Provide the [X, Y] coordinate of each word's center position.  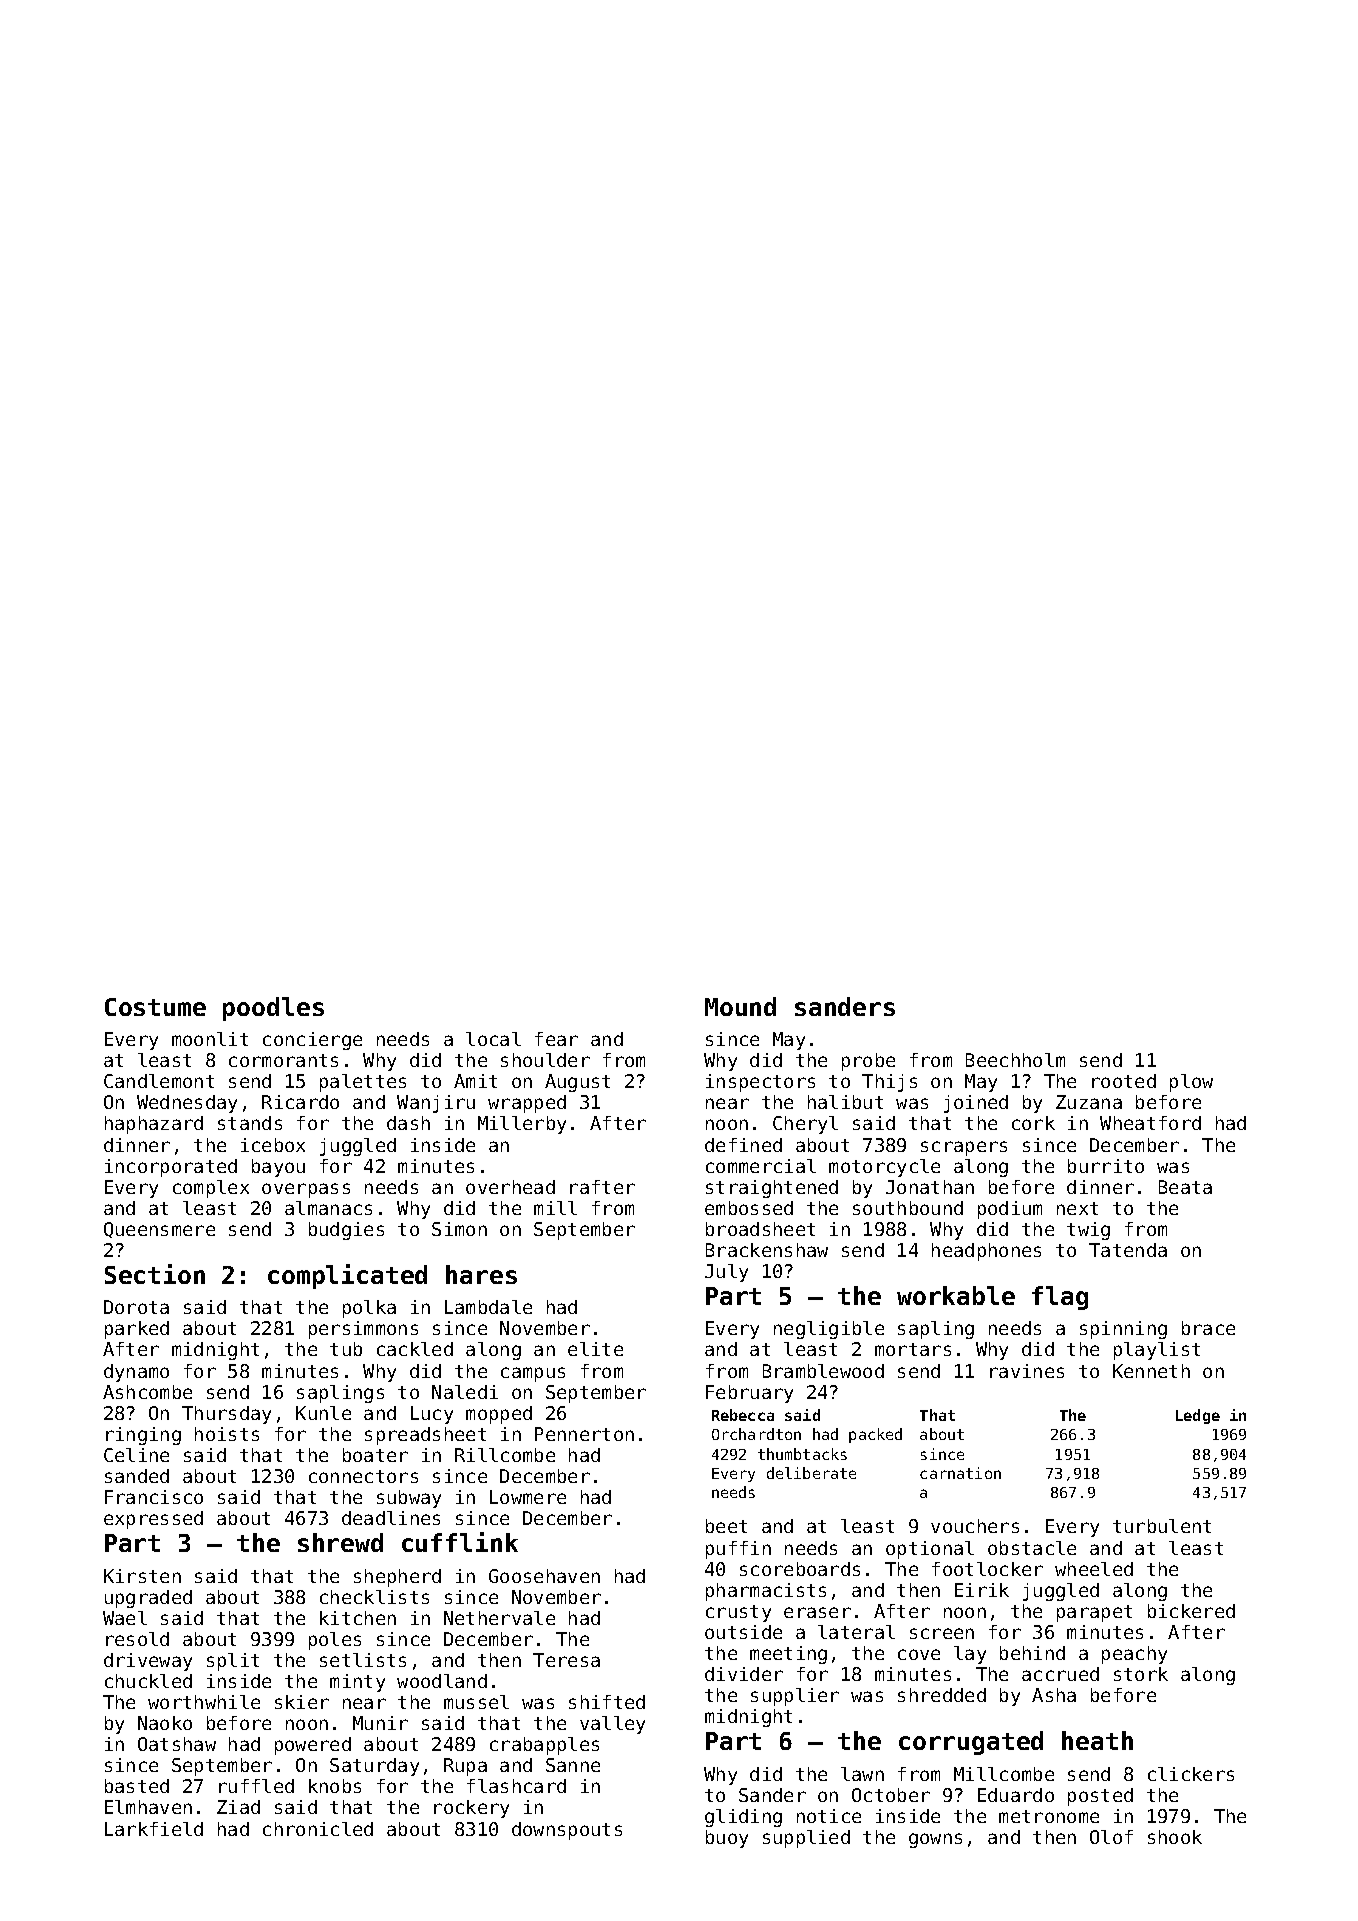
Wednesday [187, 1104]
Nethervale [499, 1618]
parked [137, 1330]
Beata [1185, 1187]
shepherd [397, 1578]
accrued [1060, 1674]
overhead [510, 1187]
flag [1060, 1298]
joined [976, 1104]
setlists [363, 1660]
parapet [1094, 1613]
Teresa [566, 1660]
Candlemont [159, 1081]
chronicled [318, 1829]
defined [743, 1145]
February [749, 1394]
